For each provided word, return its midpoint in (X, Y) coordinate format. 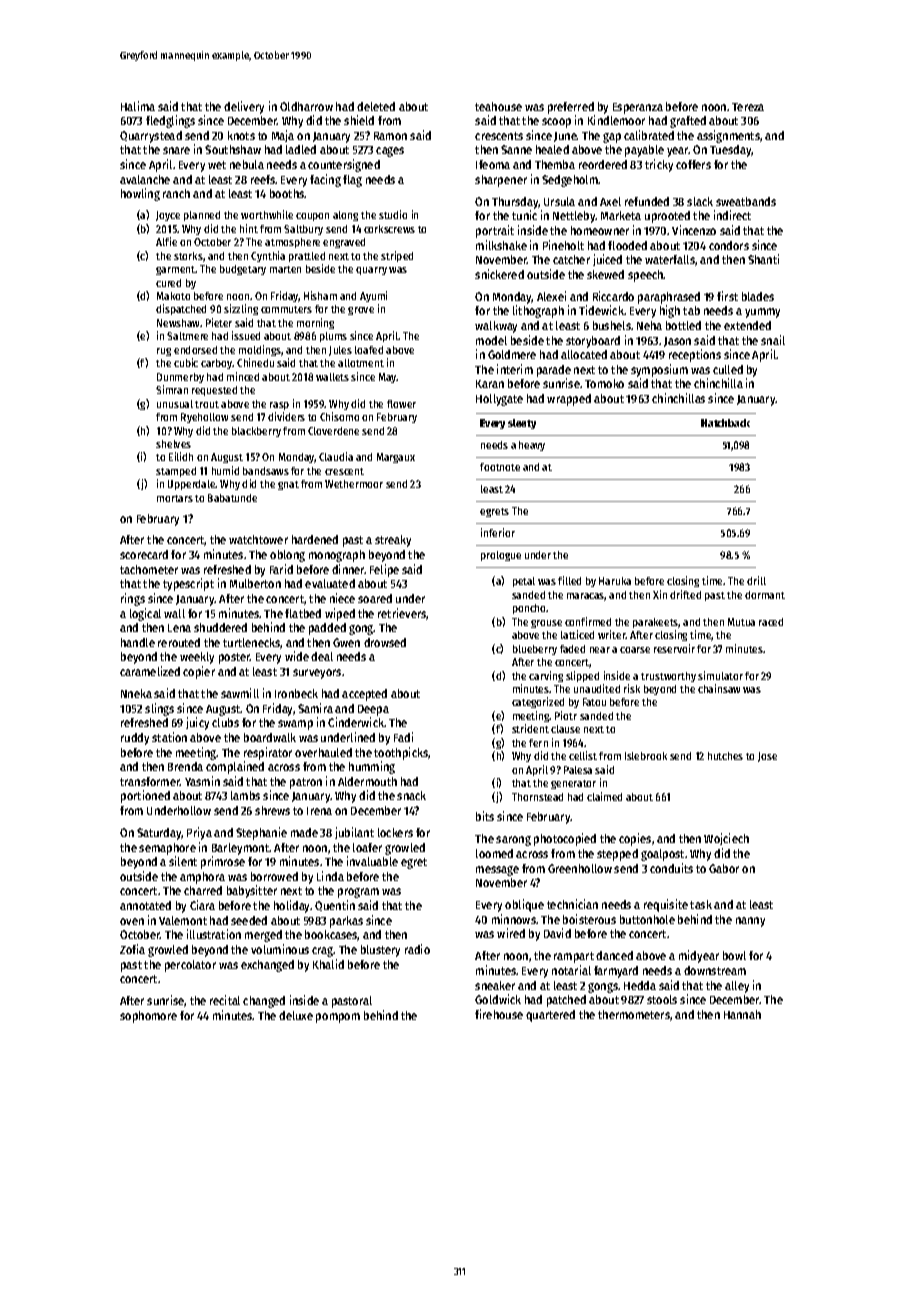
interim (515, 369)
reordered (603, 164)
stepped (617, 855)
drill (756, 580)
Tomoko (604, 383)
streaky (393, 541)
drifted (685, 594)
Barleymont (241, 849)
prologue (501, 556)
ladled (301, 149)
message (497, 871)
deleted (376, 106)
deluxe (296, 1015)
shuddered (220, 627)
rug (164, 352)
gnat (288, 485)
